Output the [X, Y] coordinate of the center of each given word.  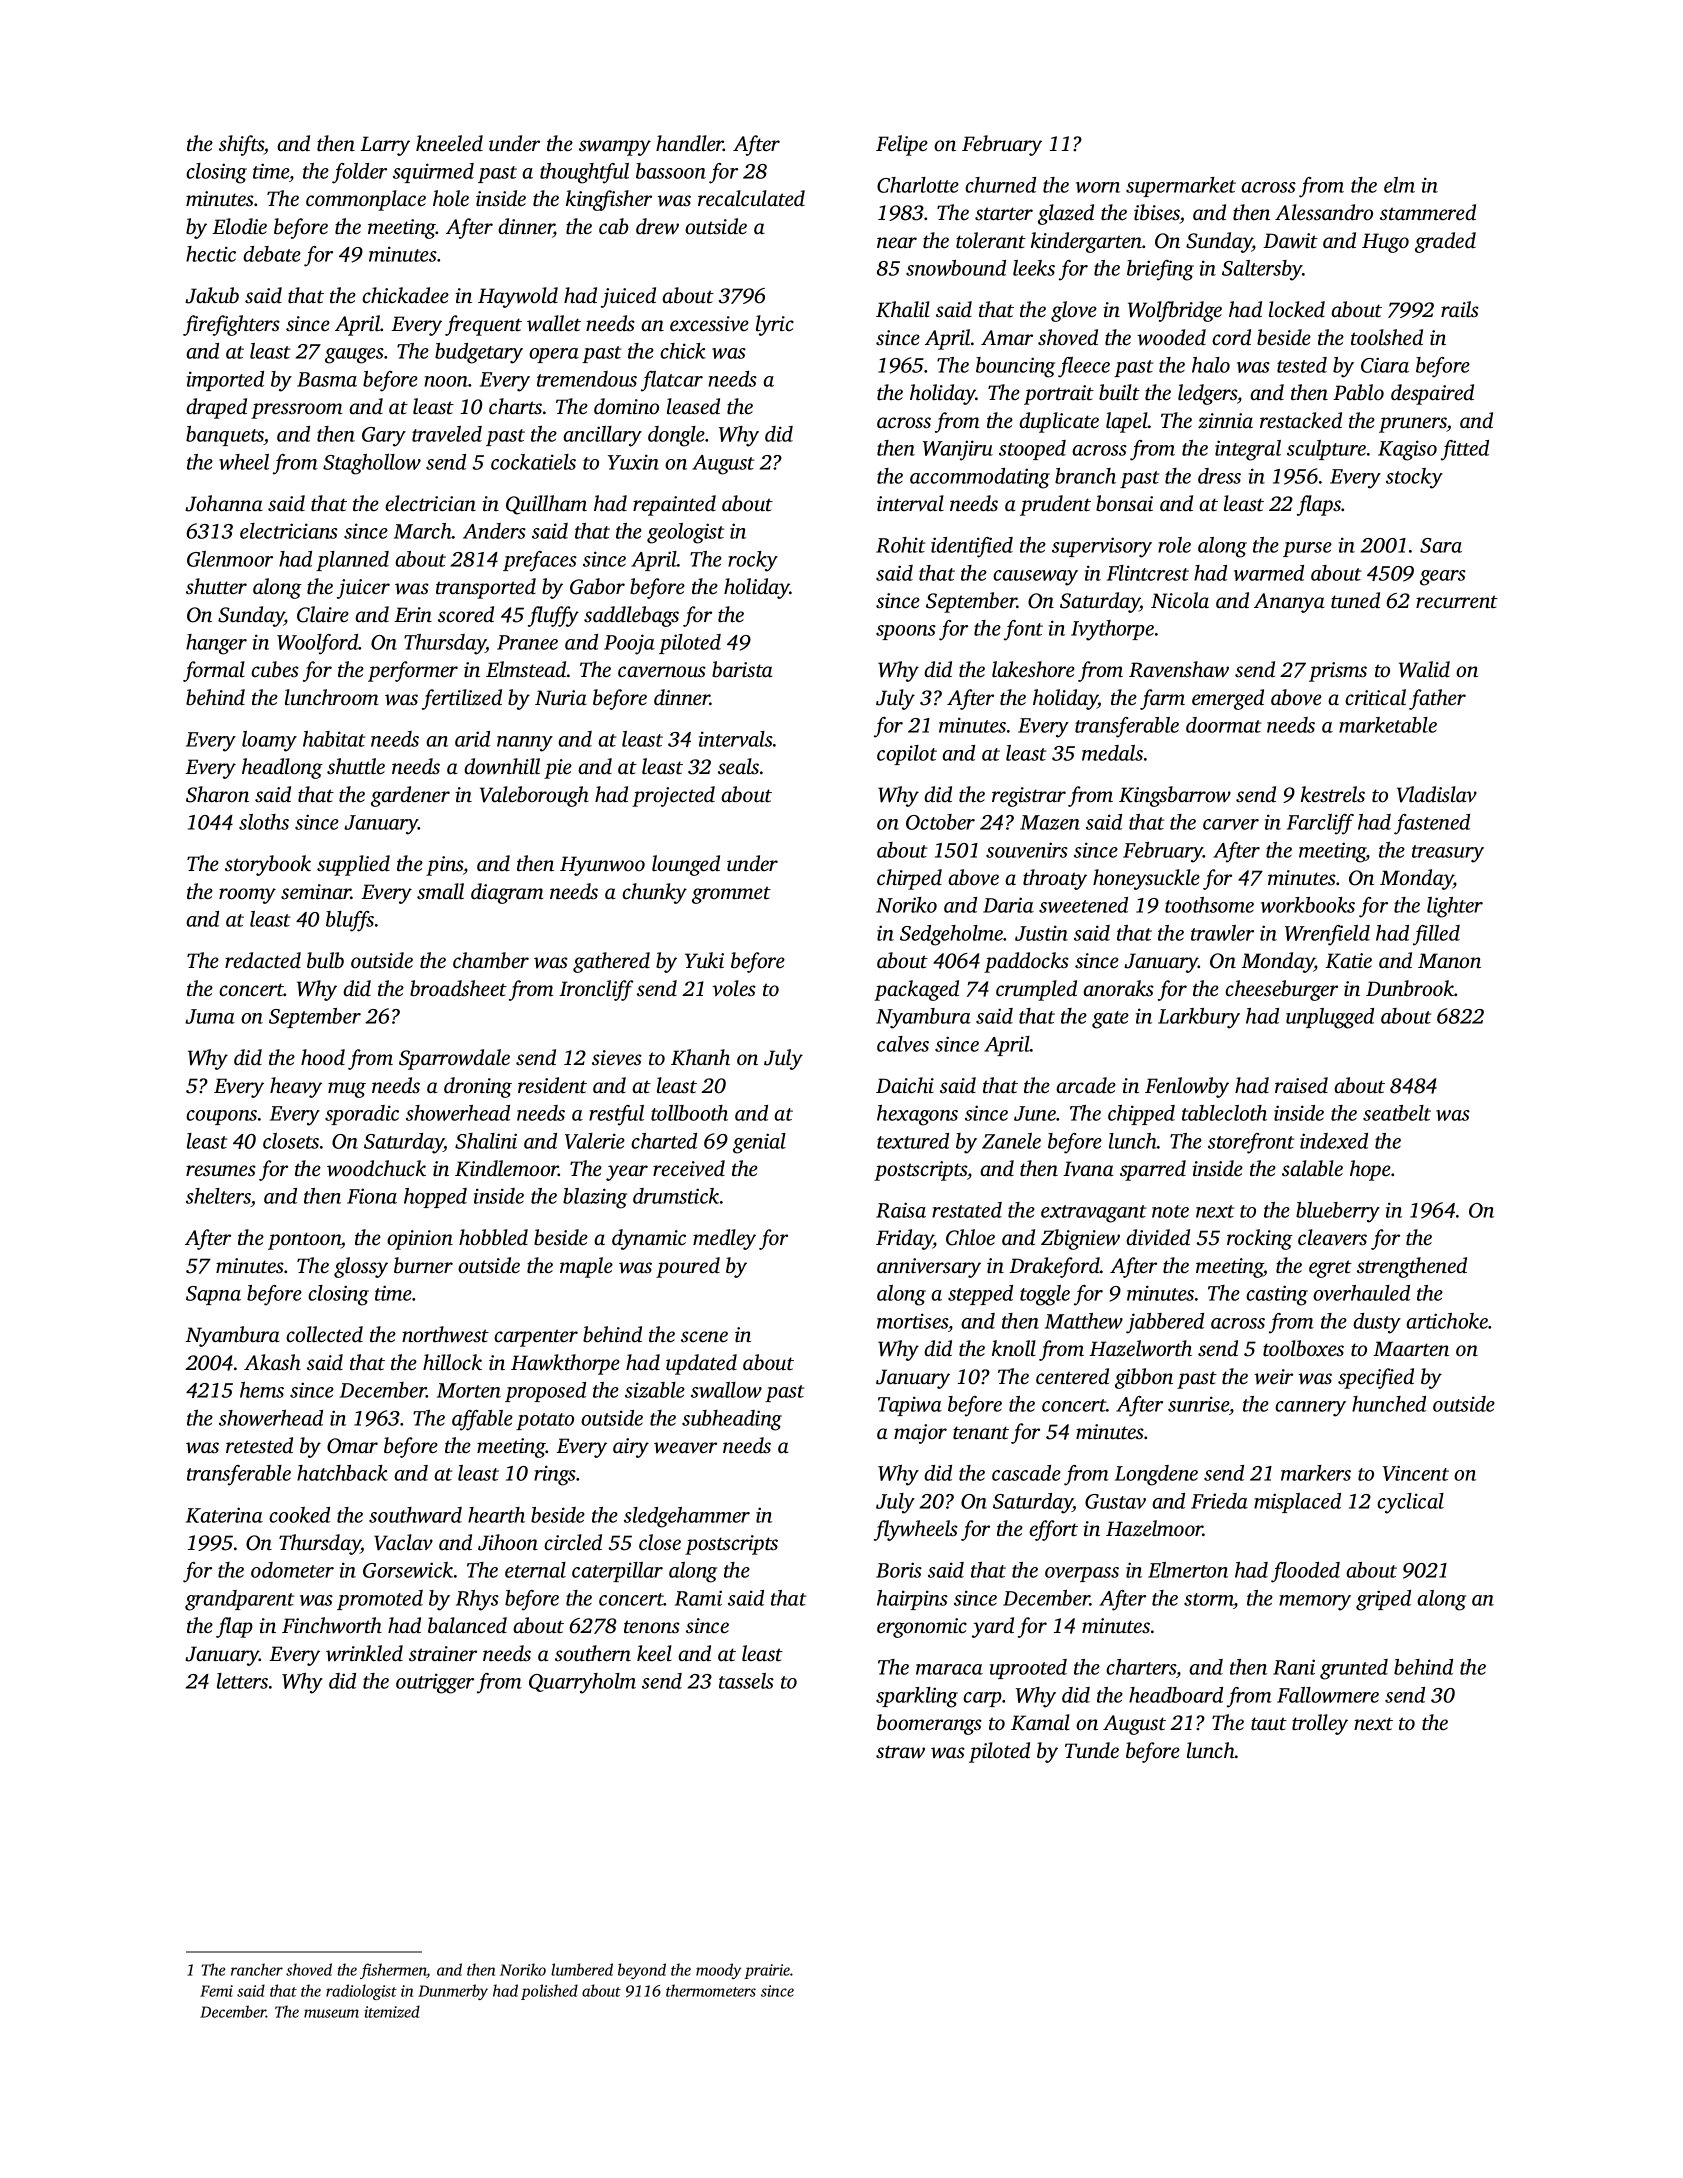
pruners [1413, 425]
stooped [1032, 450]
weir [1273, 1377]
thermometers [711, 1990]
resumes [221, 1170]
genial [759, 1143]
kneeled [449, 143]
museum [331, 2013]
